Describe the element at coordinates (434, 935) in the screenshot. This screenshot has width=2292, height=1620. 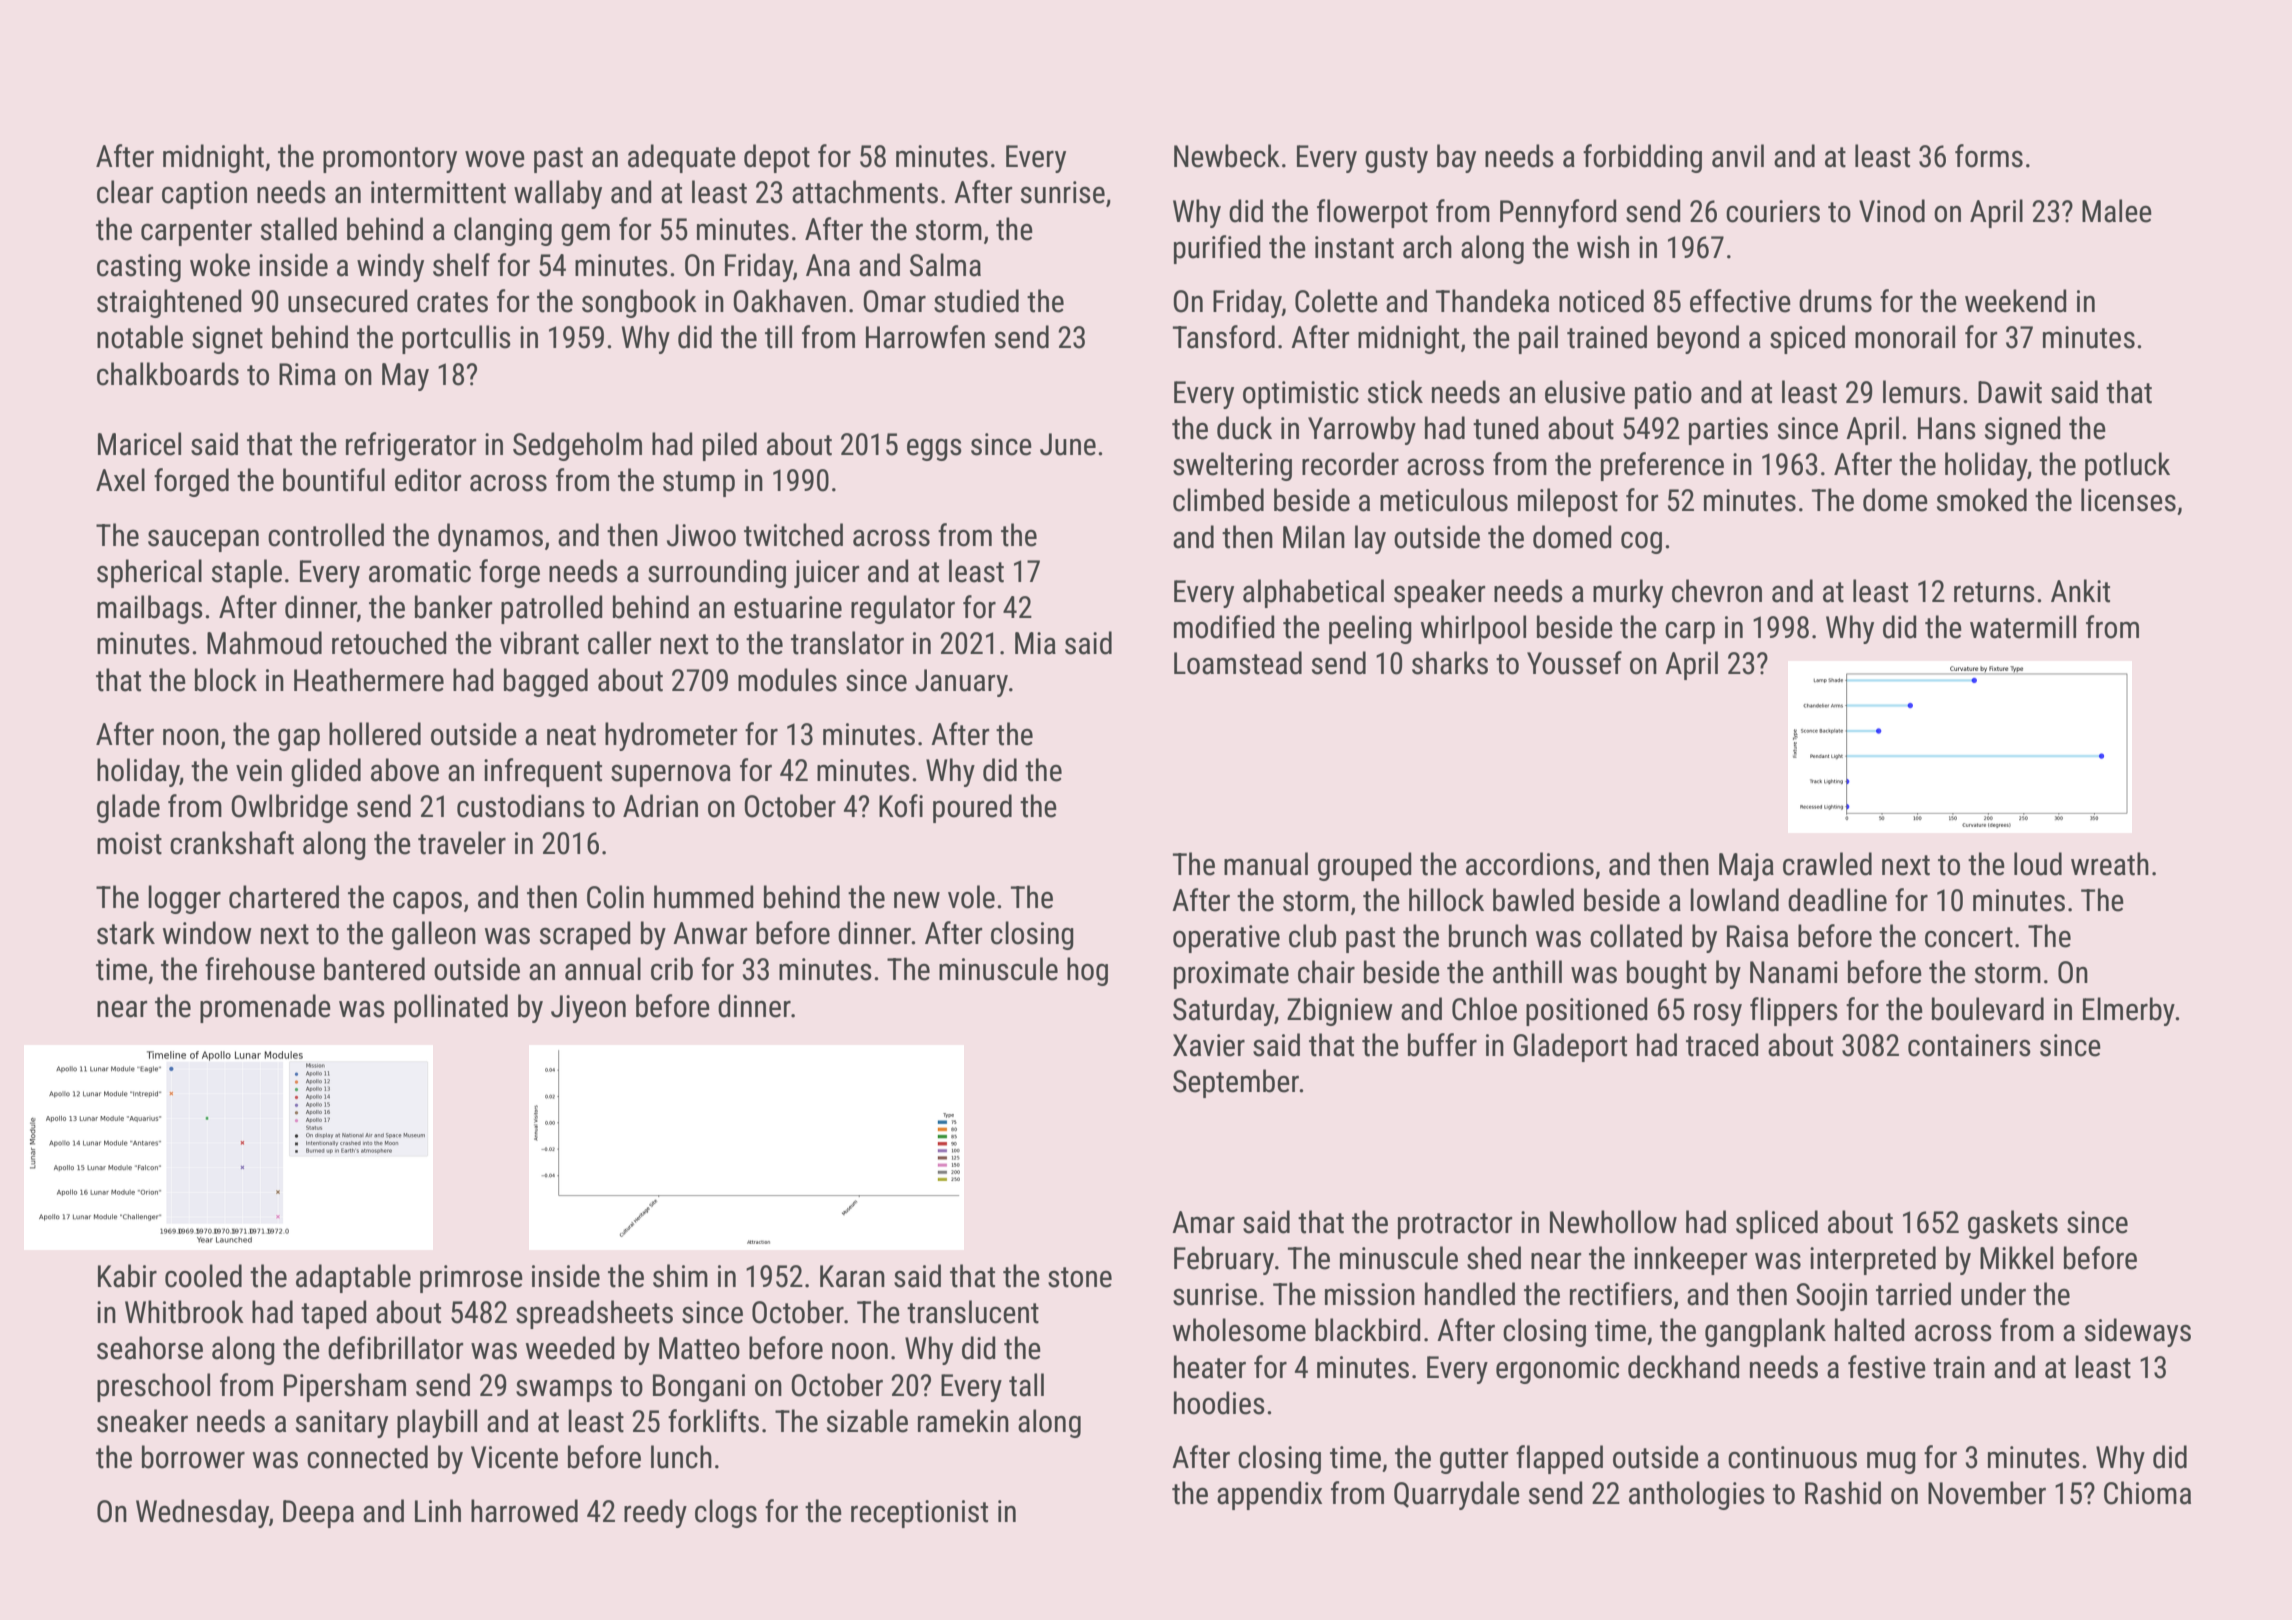
I see `galleon` at that location.
